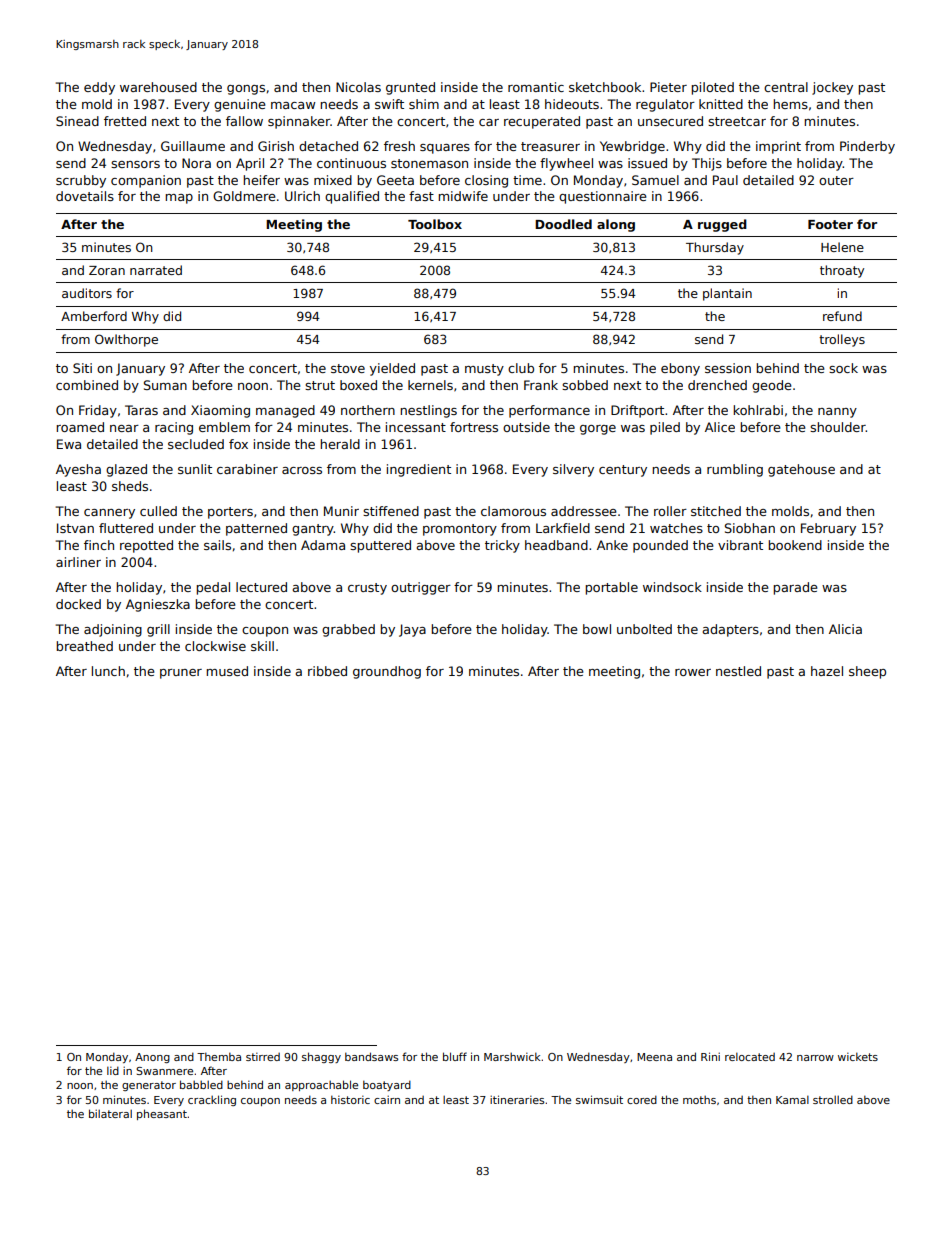 The image size is (952, 1233). I want to click on itineraries, so click(517, 1099).
